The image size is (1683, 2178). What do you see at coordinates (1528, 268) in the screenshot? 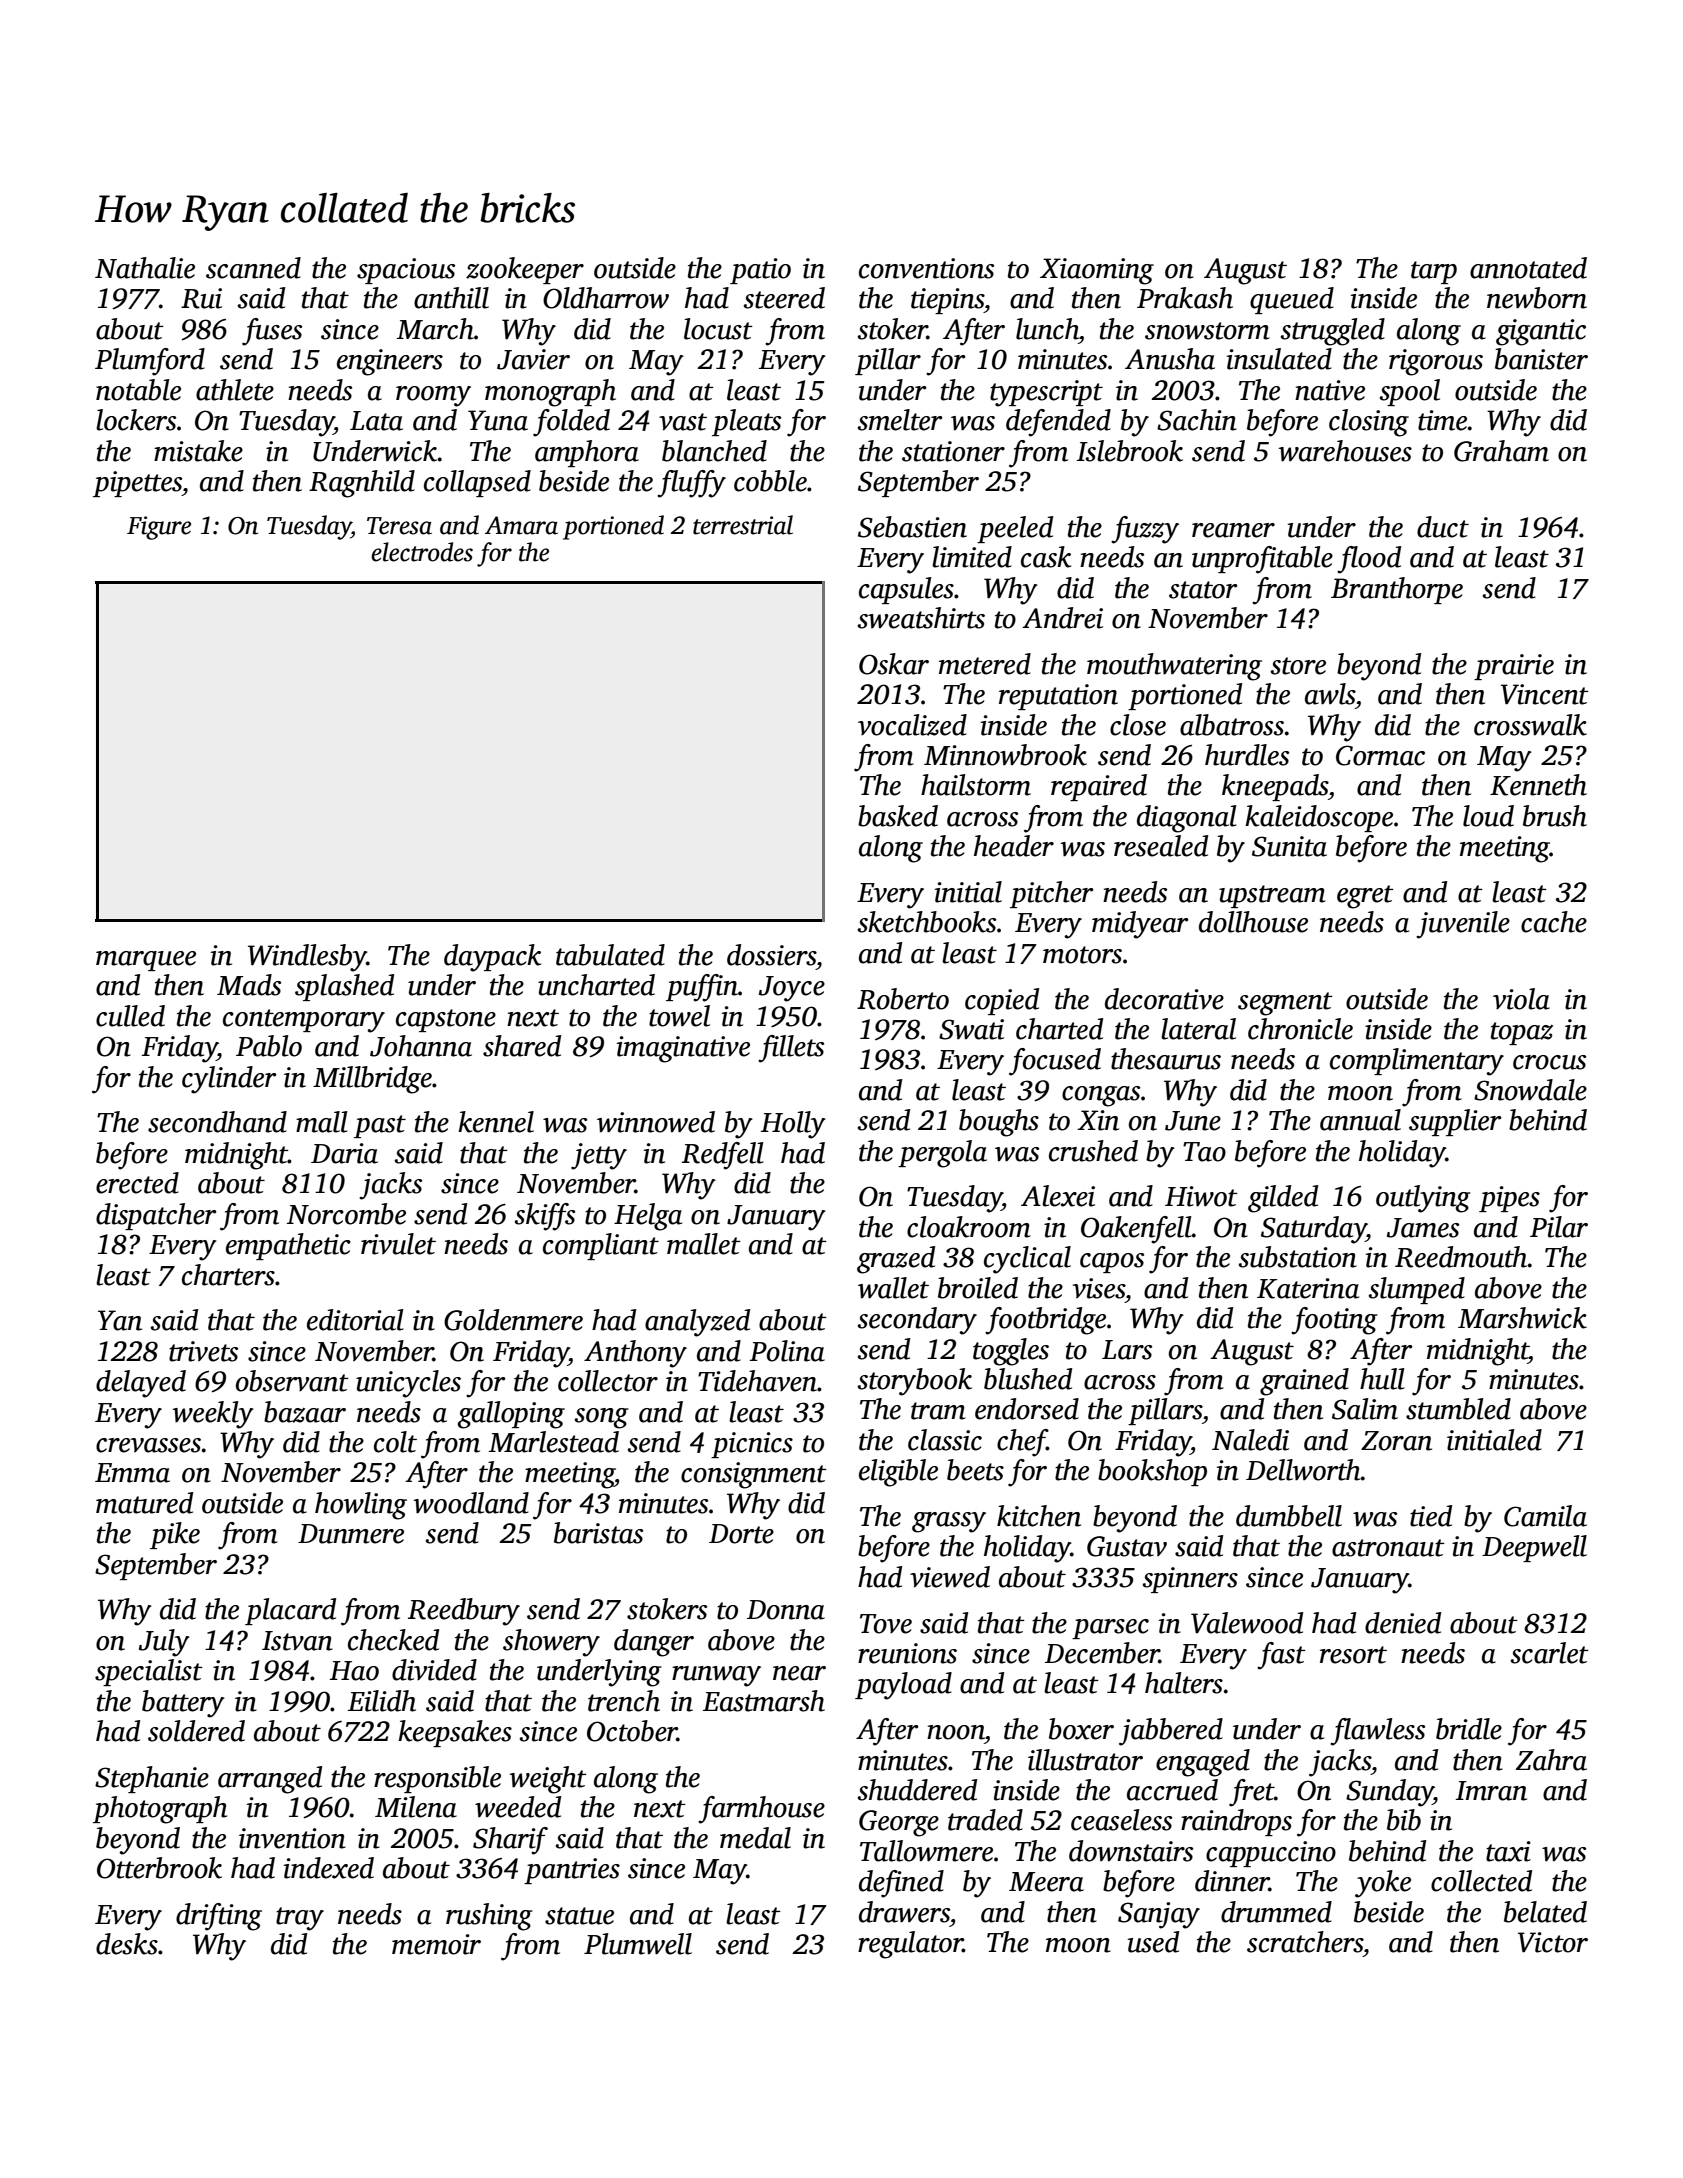
I see `annotated` at bounding box center [1528, 268].
